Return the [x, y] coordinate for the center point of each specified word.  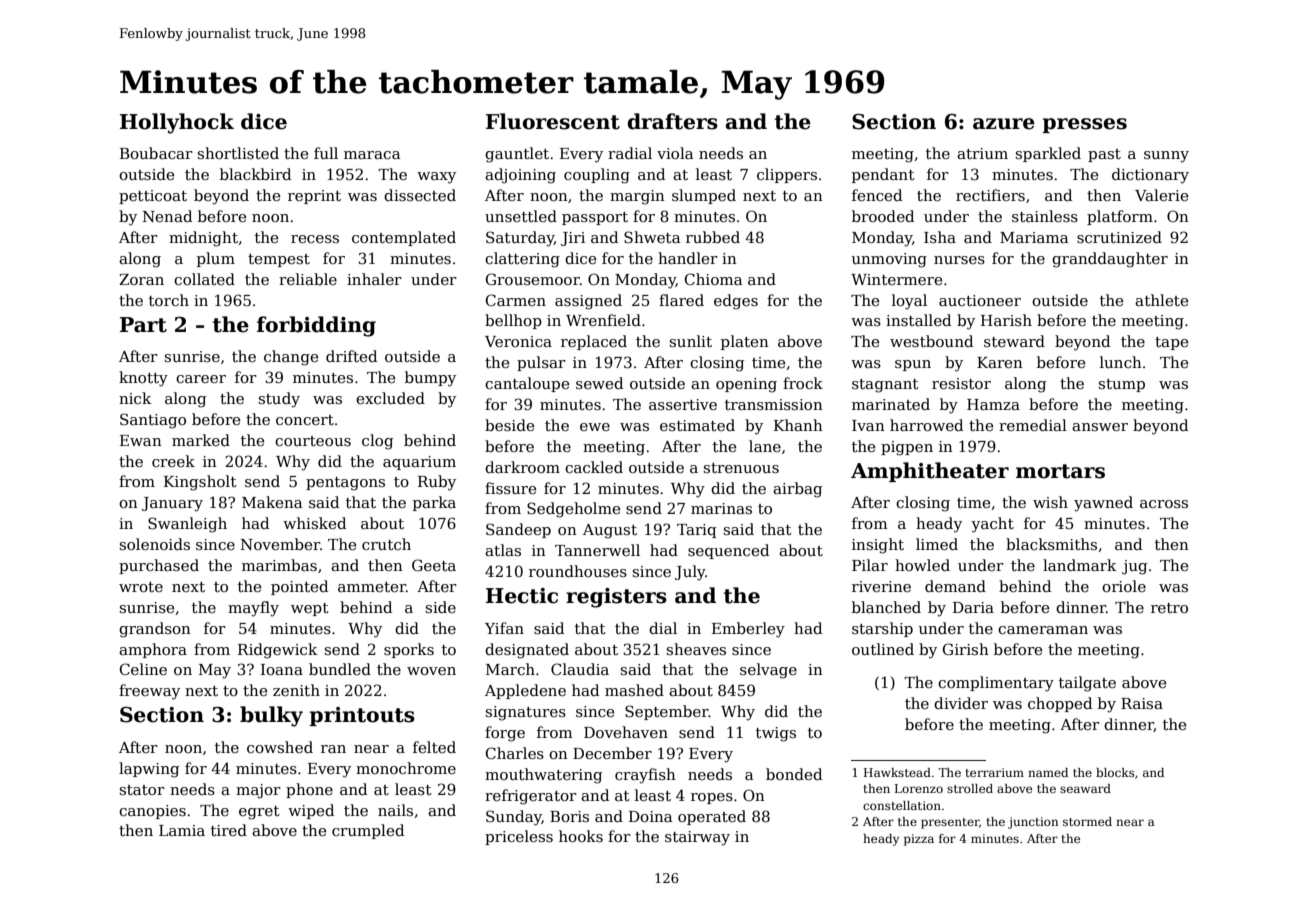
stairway [697, 838]
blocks [1115, 772]
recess [315, 239]
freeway [149, 692]
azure [1004, 124]
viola [675, 153]
